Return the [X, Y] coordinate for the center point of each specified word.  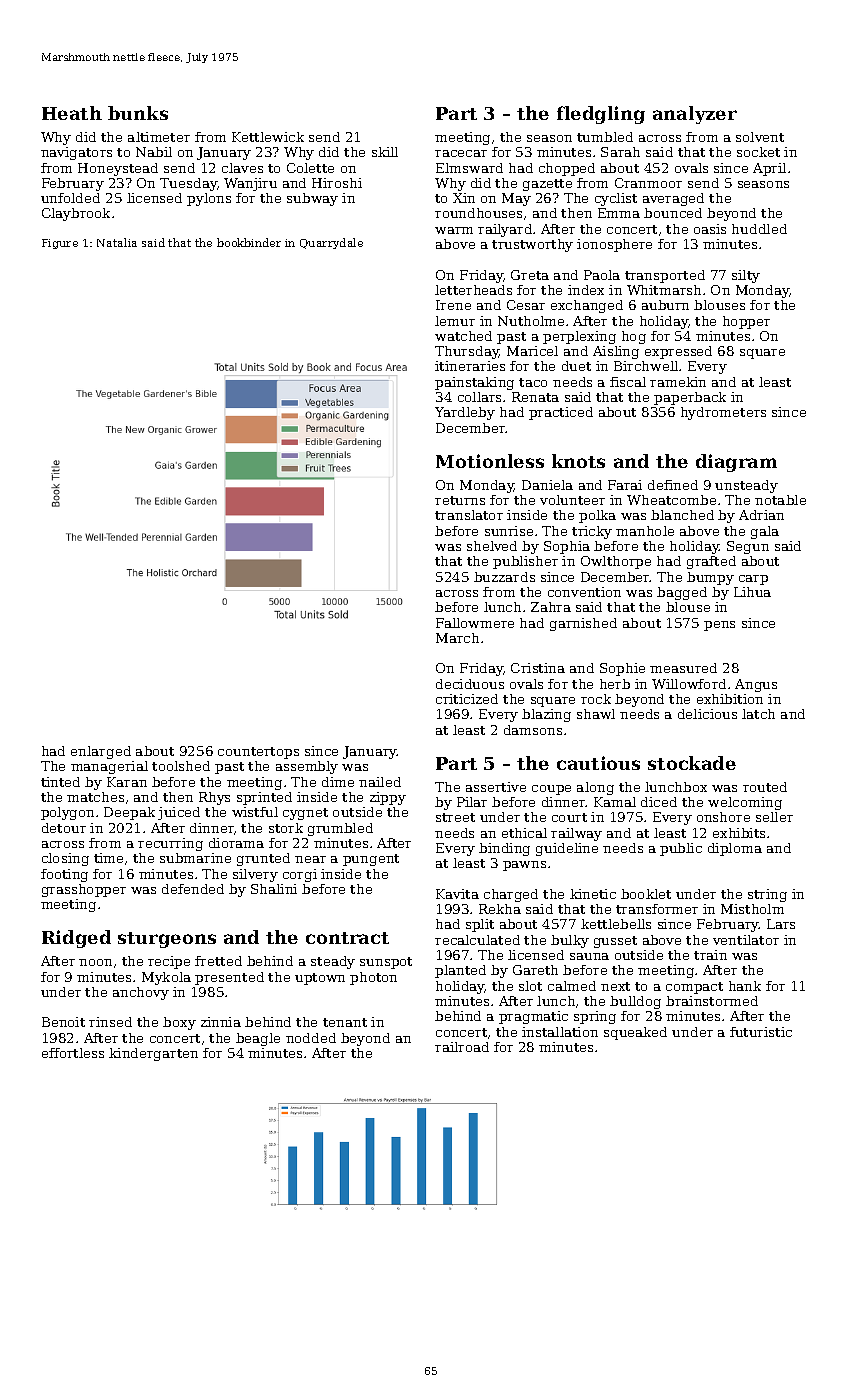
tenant [345, 1022]
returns [460, 500]
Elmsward [469, 168]
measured [683, 668]
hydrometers [723, 413]
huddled [759, 229]
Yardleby [465, 413]
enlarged [101, 752]
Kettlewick [268, 137]
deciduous [470, 684]
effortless [73, 1053]
